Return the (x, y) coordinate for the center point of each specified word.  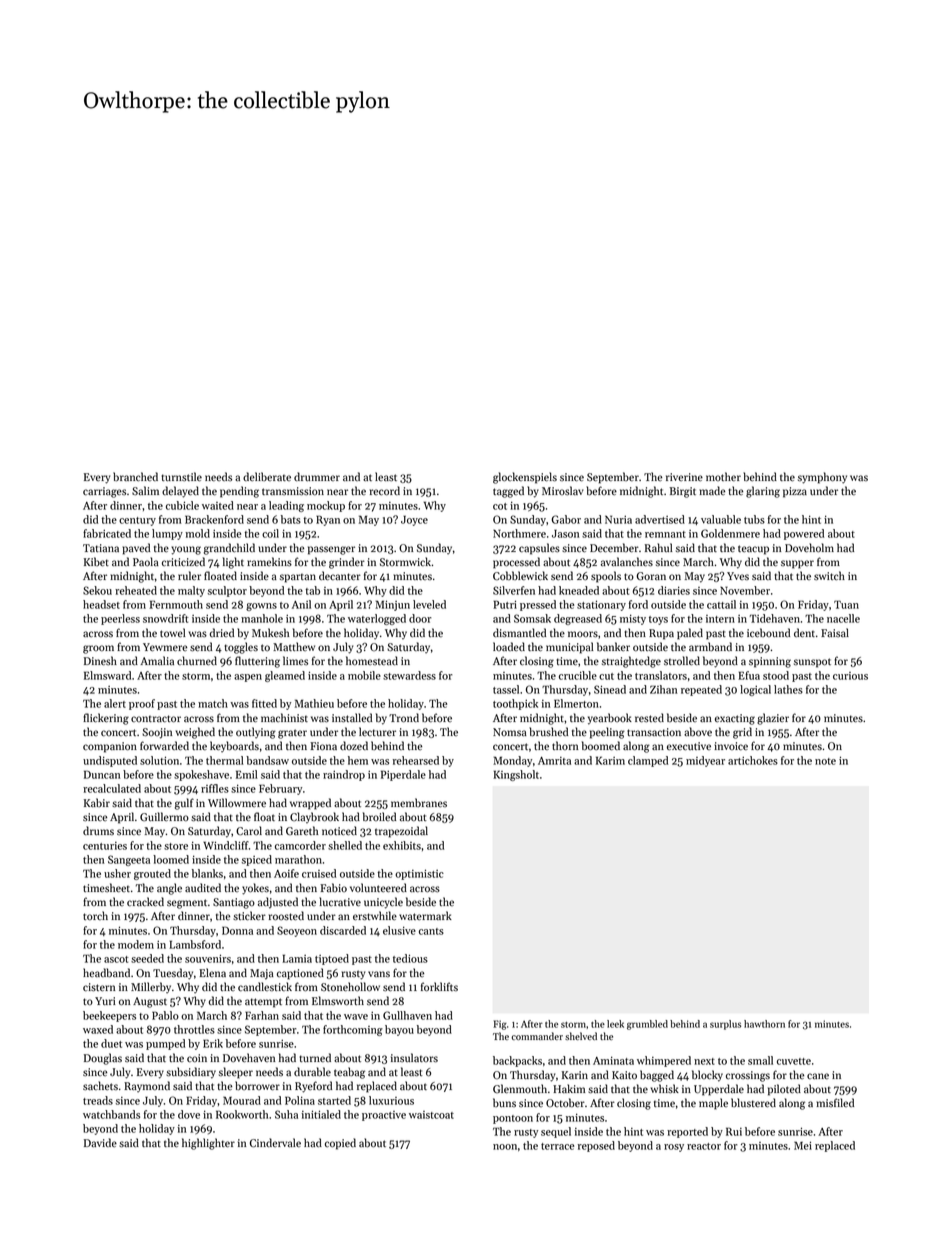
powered (804, 534)
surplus (725, 1025)
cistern (99, 987)
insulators (414, 1058)
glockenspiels (525, 478)
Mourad (242, 1100)
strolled (682, 661)
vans (379, 974)
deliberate (267, 477)
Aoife (286, 873)
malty (191, 591)
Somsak (532, 618)
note (825, 761)
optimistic (419, 874)
